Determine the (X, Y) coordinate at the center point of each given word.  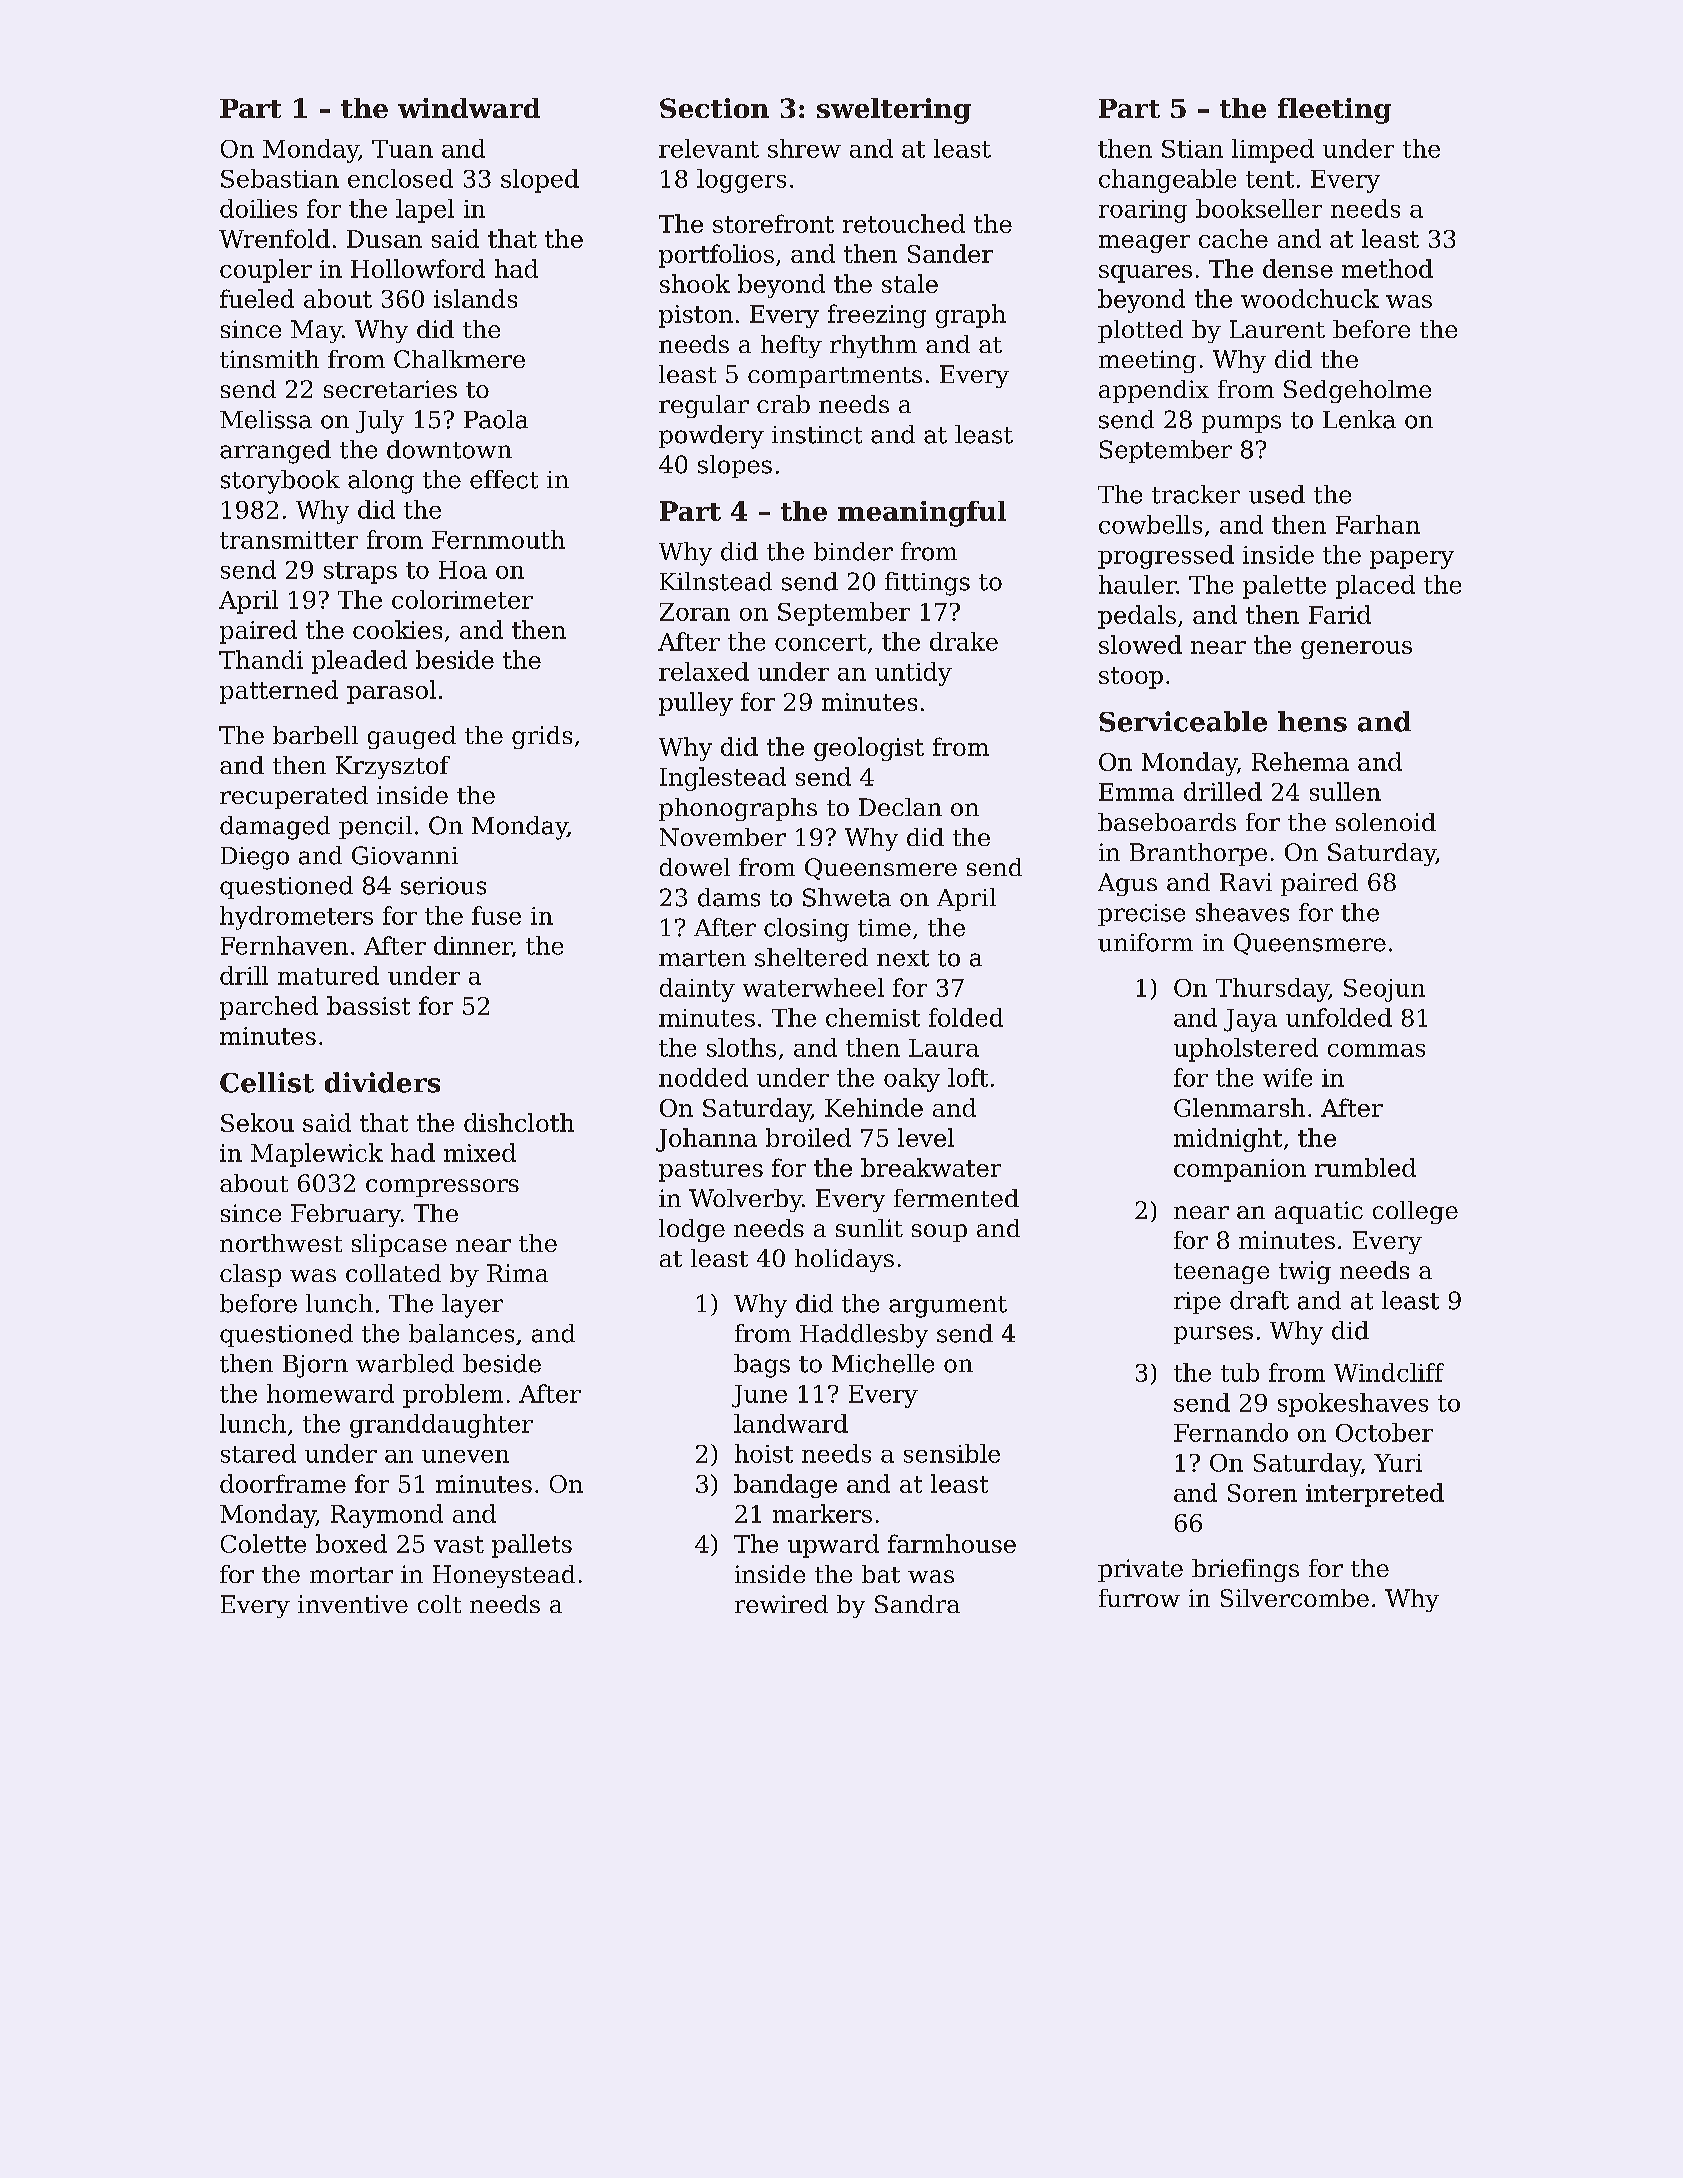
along (381, 482)
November (723, 837)
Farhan (1378, 524)
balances (461, 1333)
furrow (1139, 1598)
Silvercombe (1295, 1598)
